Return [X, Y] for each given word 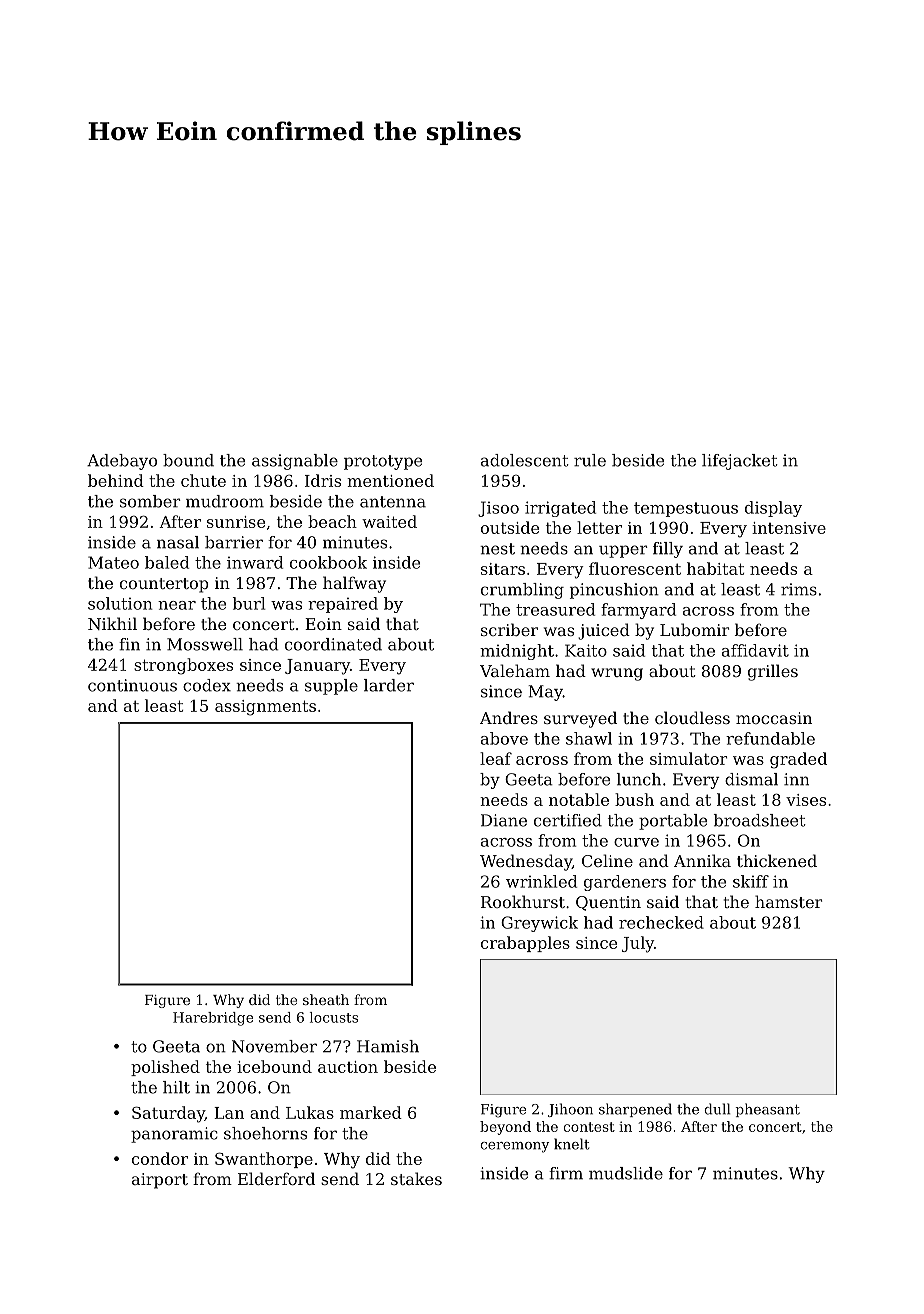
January [317, 667]
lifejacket [739, 462]
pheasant [767, 1110]
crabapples [525, 944]
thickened [777, 860]
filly [668, 550]
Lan [229, 1113]
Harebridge [213, 1019]
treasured [555, 609]
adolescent [524, 460]
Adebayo [122, 462]
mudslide [626, 1173]
